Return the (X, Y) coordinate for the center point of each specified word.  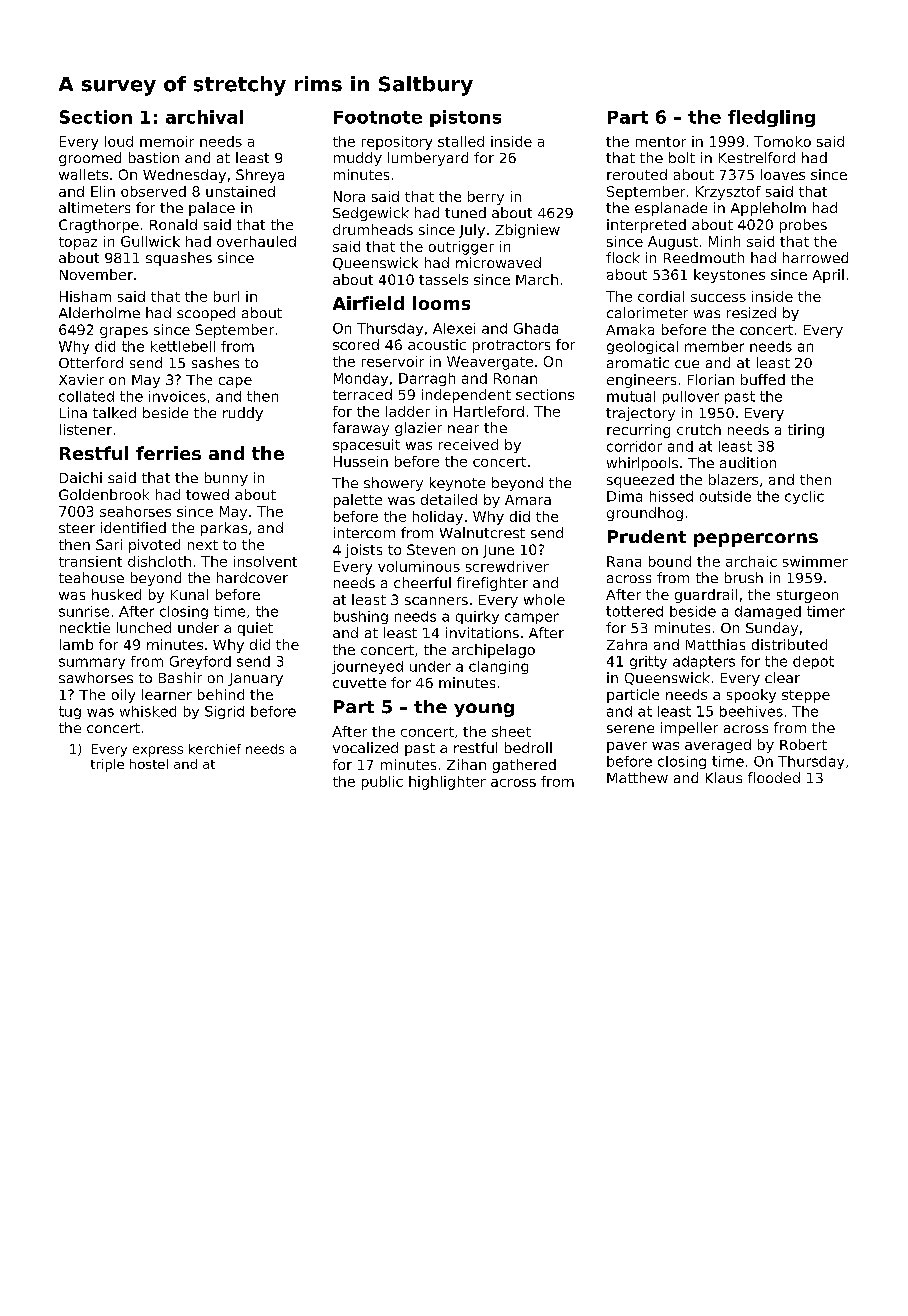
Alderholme (99, 312)
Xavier (81, 379)
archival (204, 117)
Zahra (627, 644)
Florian (711, 379)
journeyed (367, 667)
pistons (465, 118)
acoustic (437, 344)
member (714, 346)
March (537, 279)
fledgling (771, 118)
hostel (149, 764)
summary (92, 663)
